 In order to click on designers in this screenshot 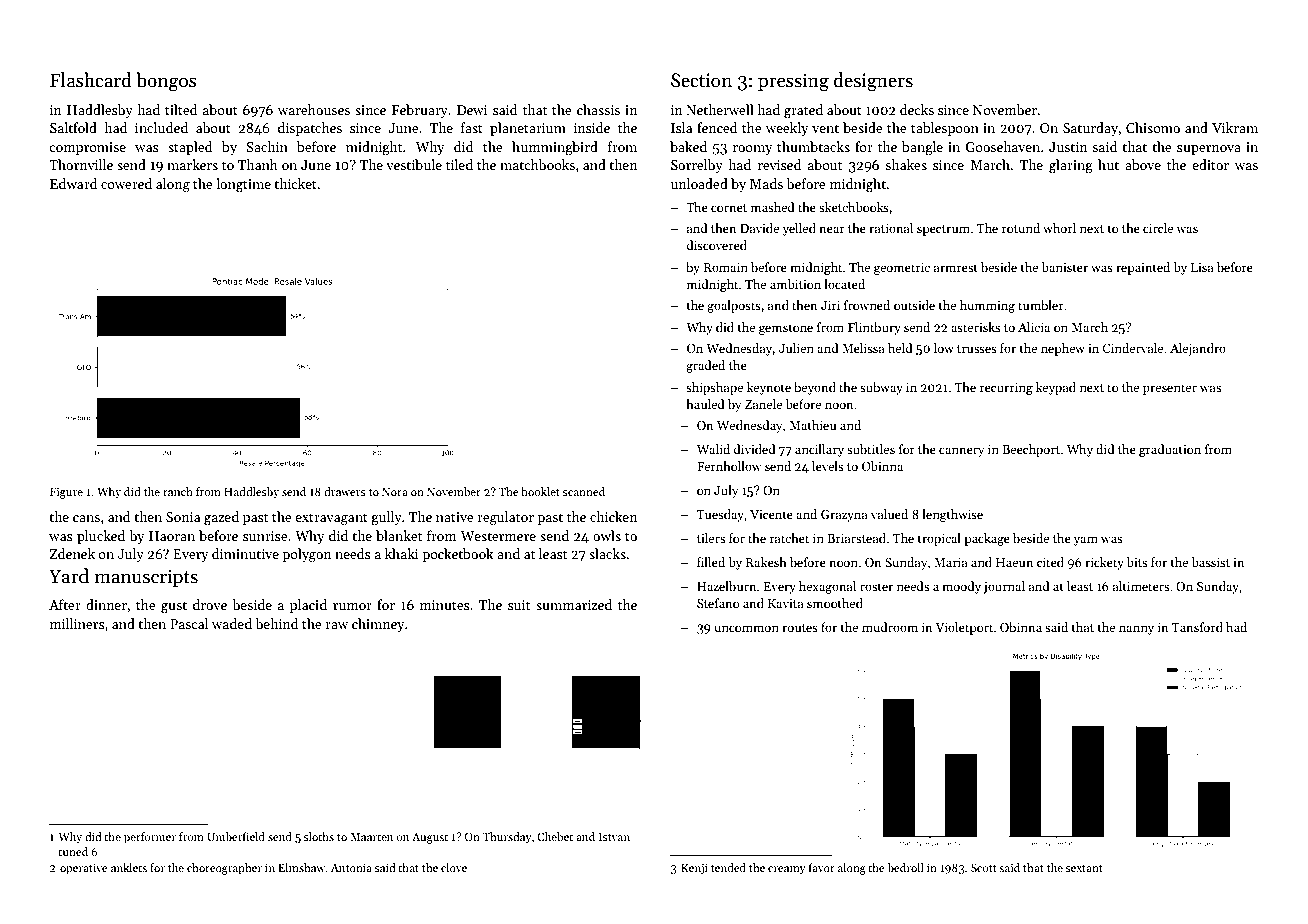, I will do `click(873, 82)`.
